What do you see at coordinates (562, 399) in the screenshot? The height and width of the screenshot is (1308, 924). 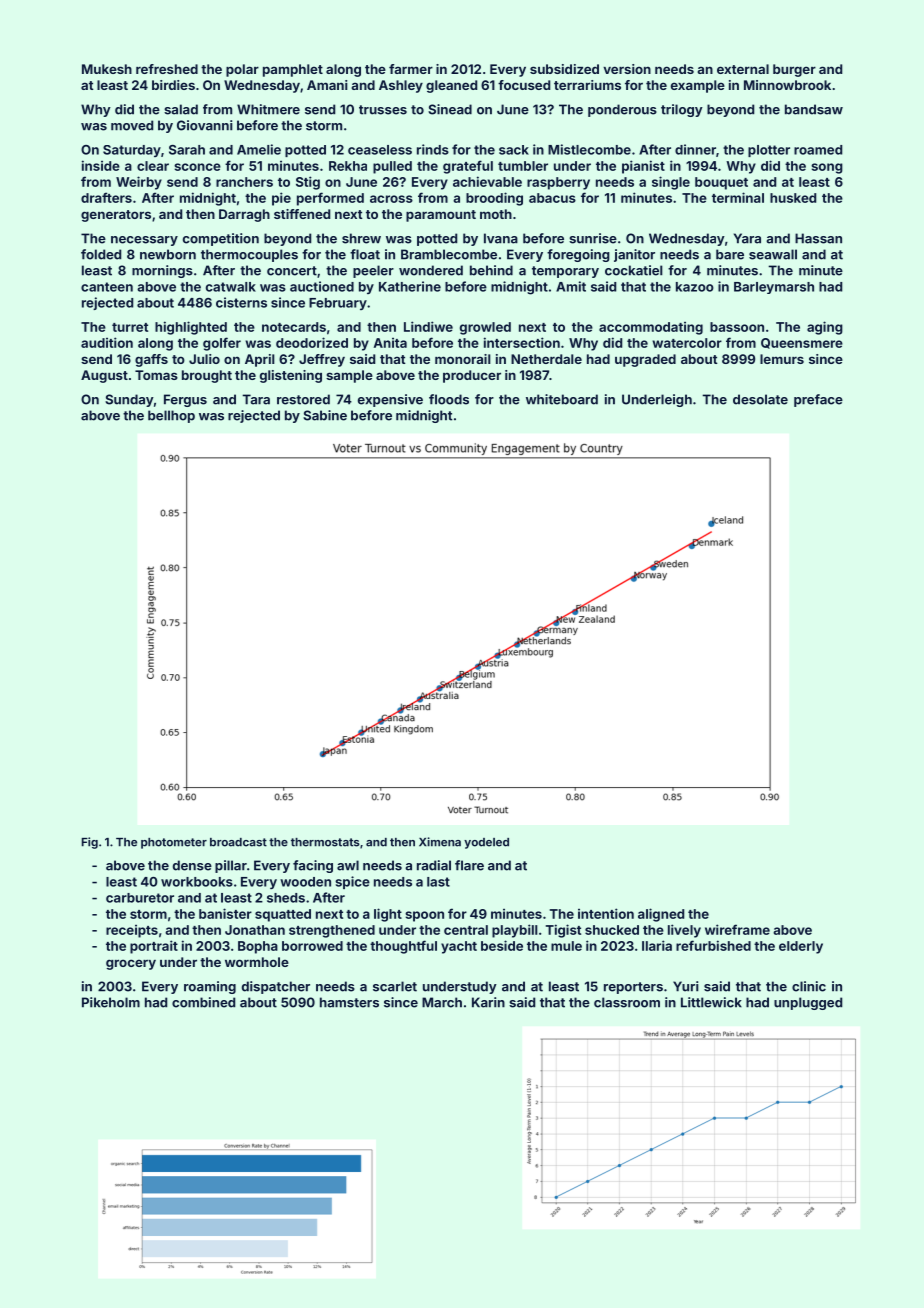 I see `whiteboard` at bounding box center [562, 399].
